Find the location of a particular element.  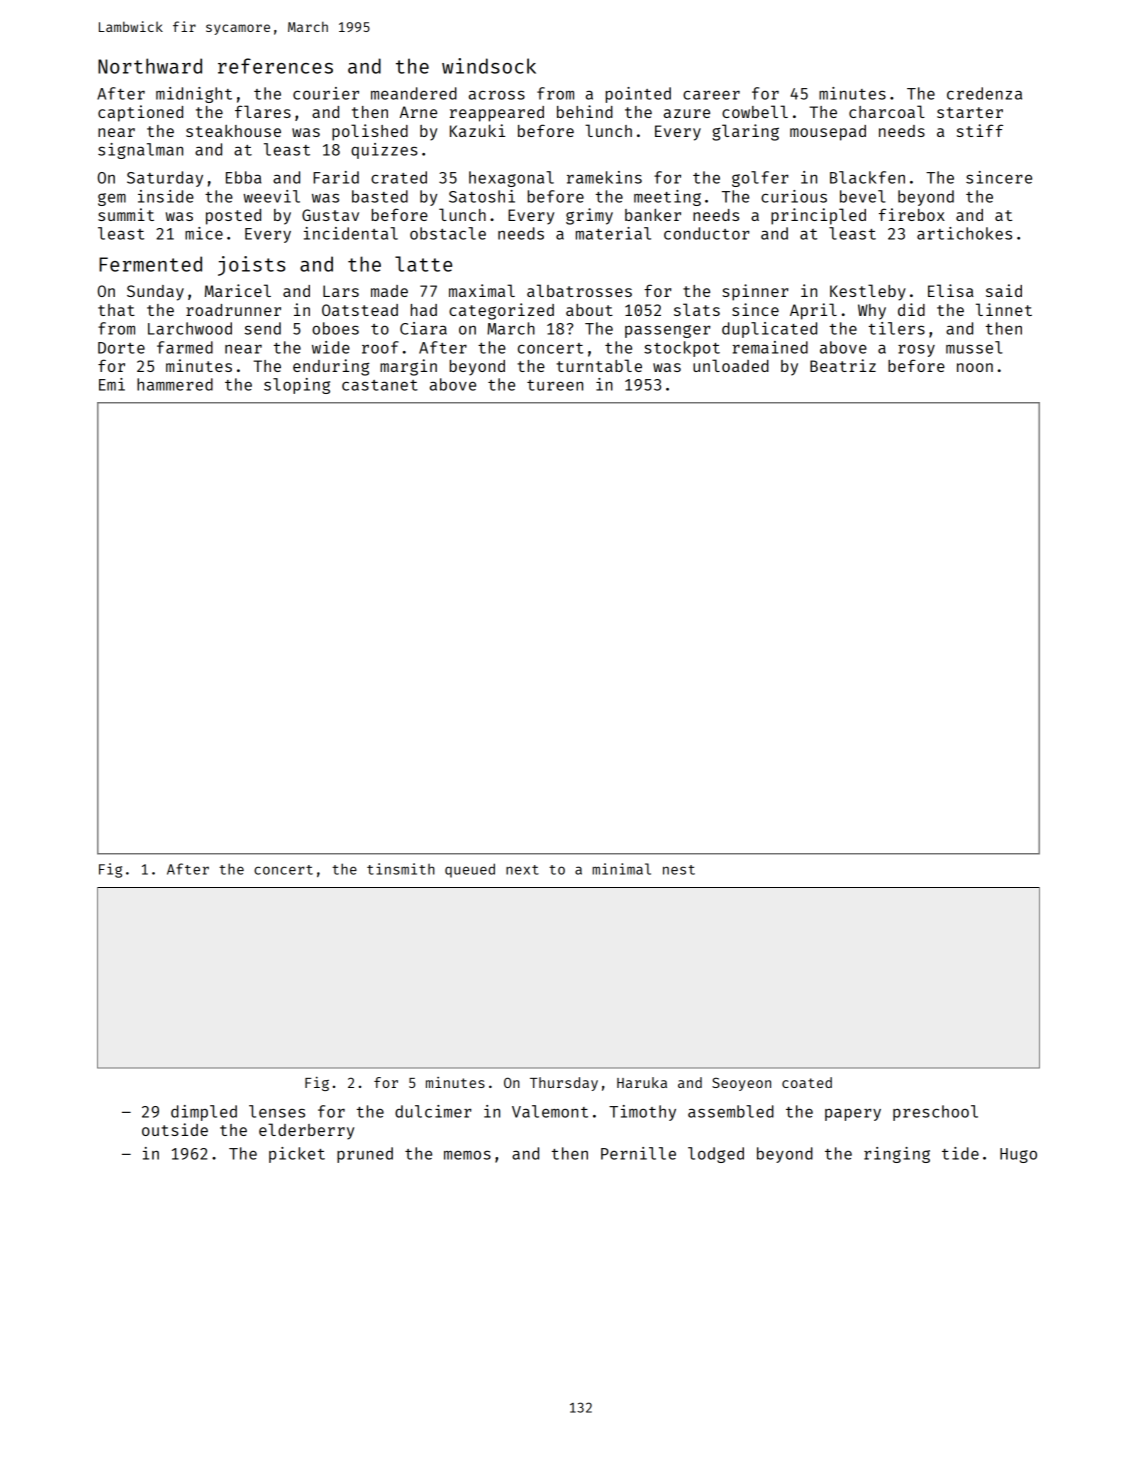

tinsmith is located at coordinates (401, 869).
